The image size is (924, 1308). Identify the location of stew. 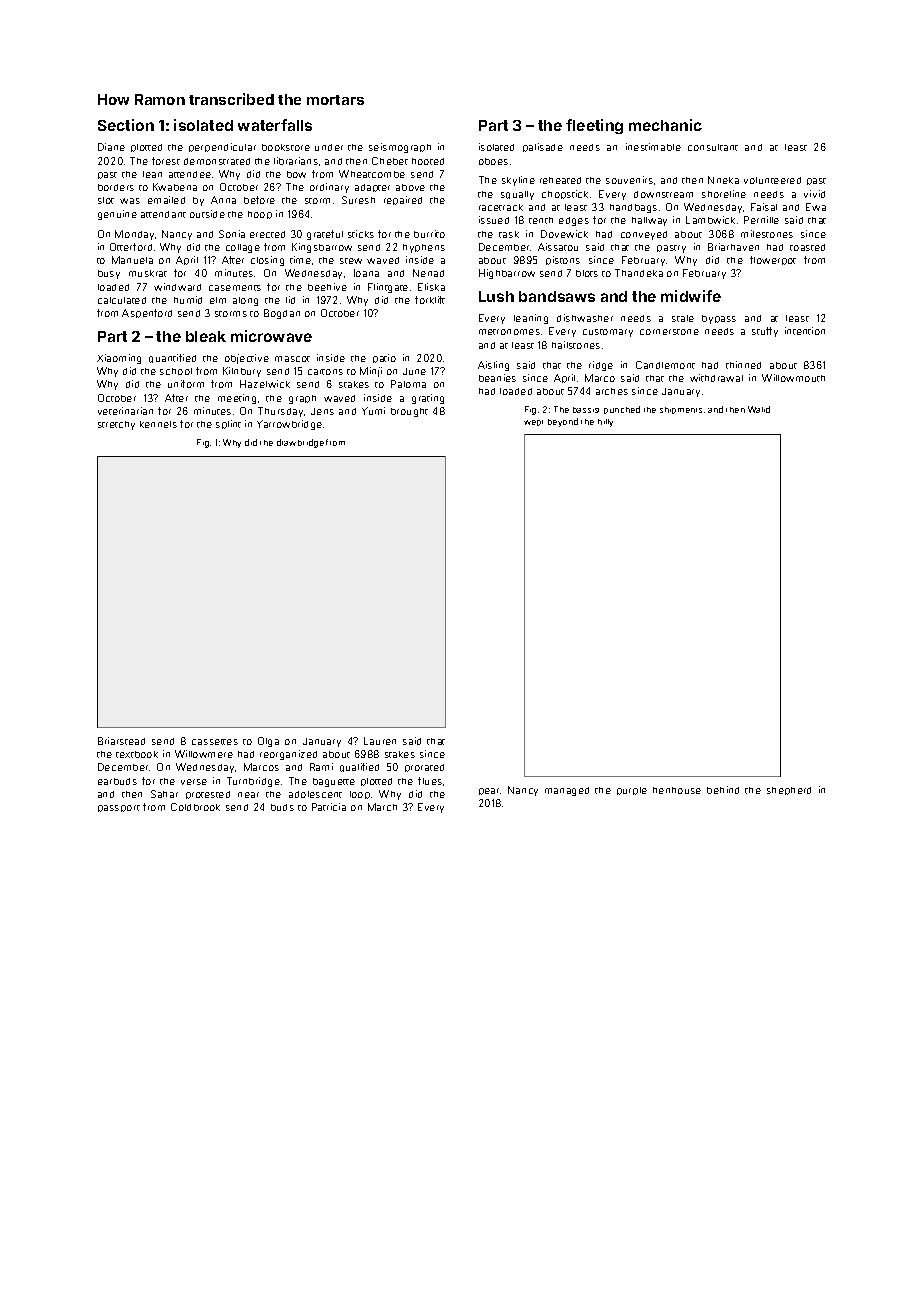
(351, 261).
